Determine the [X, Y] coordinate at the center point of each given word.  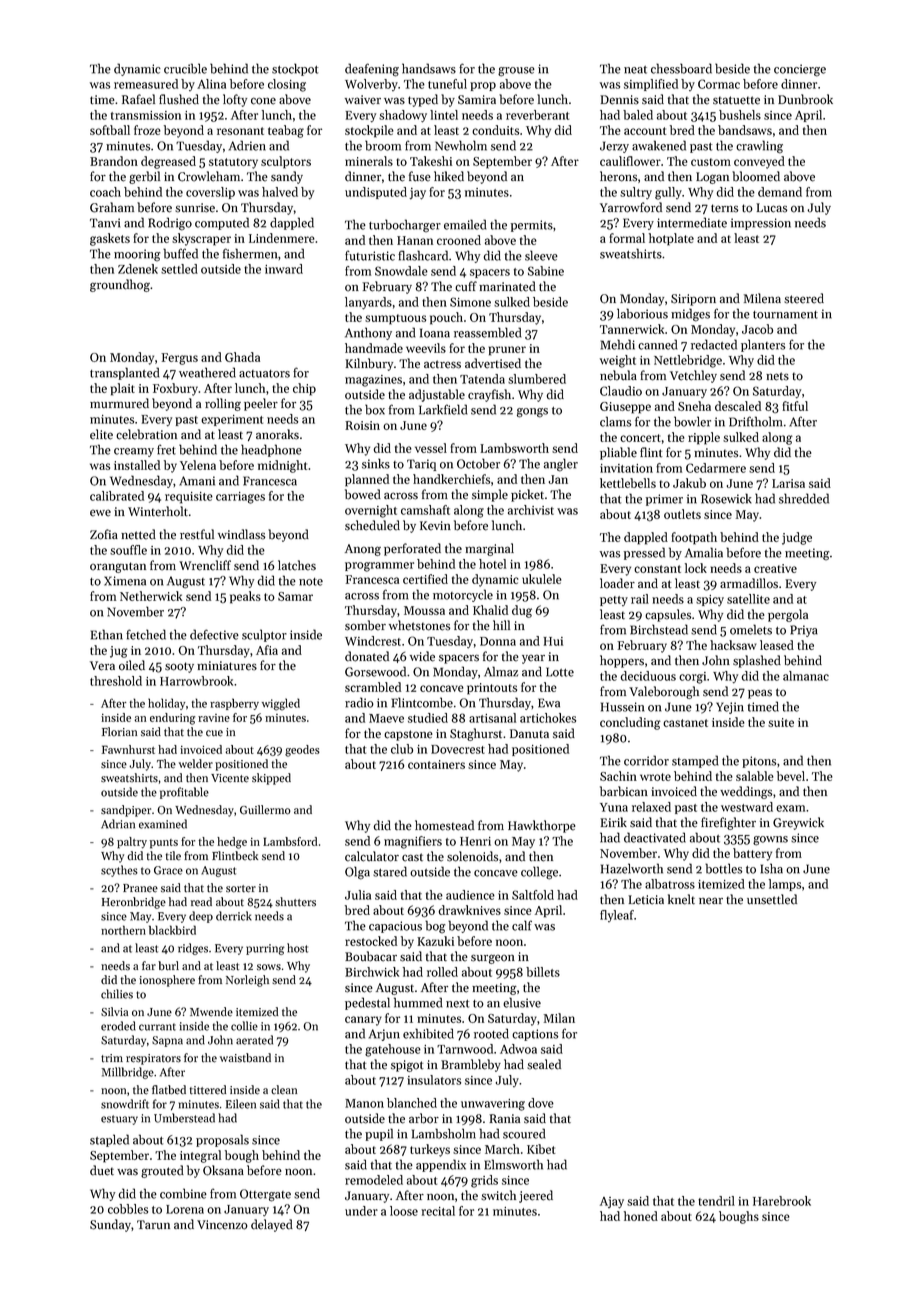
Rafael [138, 99]
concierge [800, 70]
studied [428, 718]
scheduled [372, 525]
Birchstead [659, 629]
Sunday [110, 1225]
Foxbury [175, 389]
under [361, 1211]
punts [164, 844]
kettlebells [628, 483]
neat [635, 70]
